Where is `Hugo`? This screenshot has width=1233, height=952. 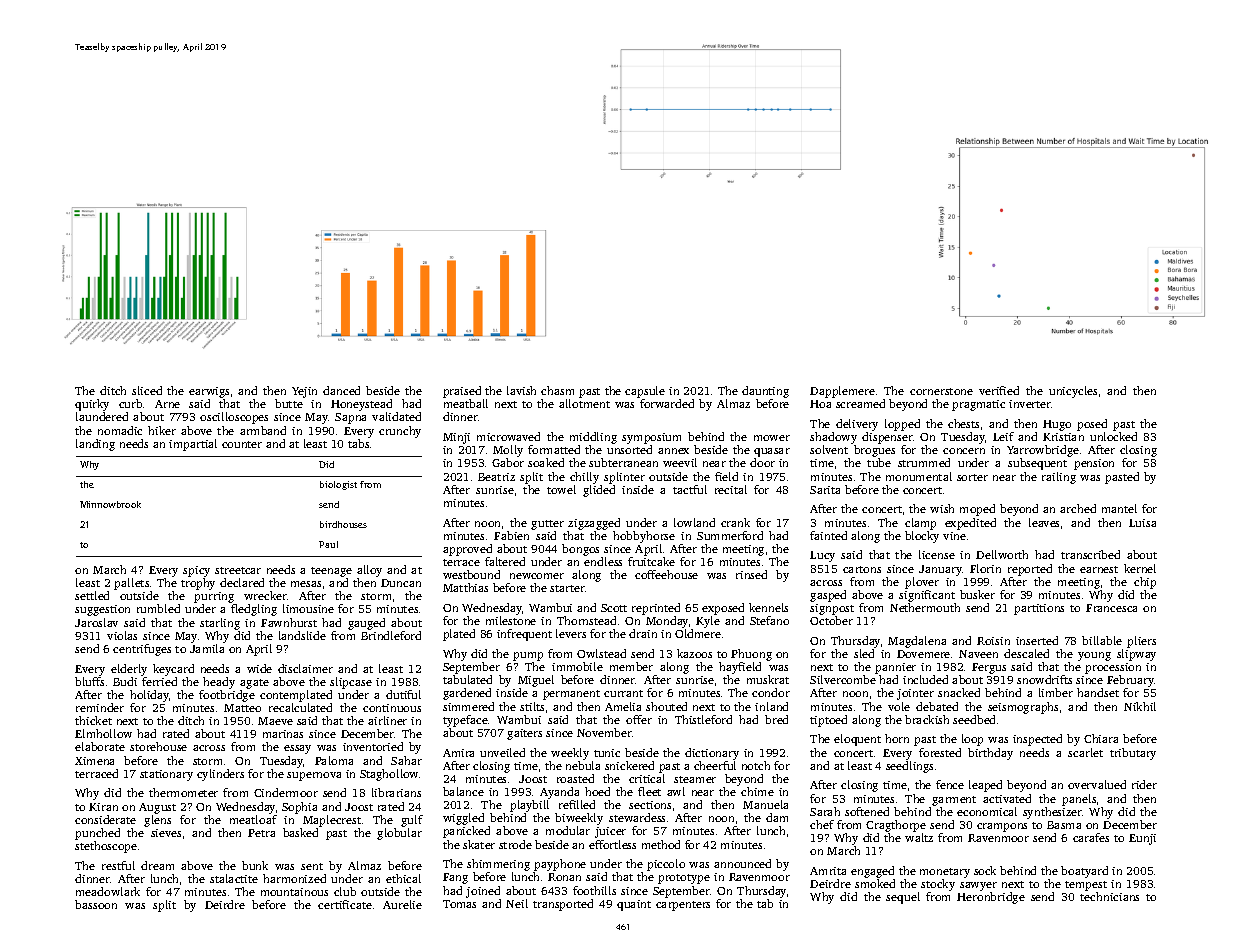
Hugo is located at coordinates (1057, 425).
